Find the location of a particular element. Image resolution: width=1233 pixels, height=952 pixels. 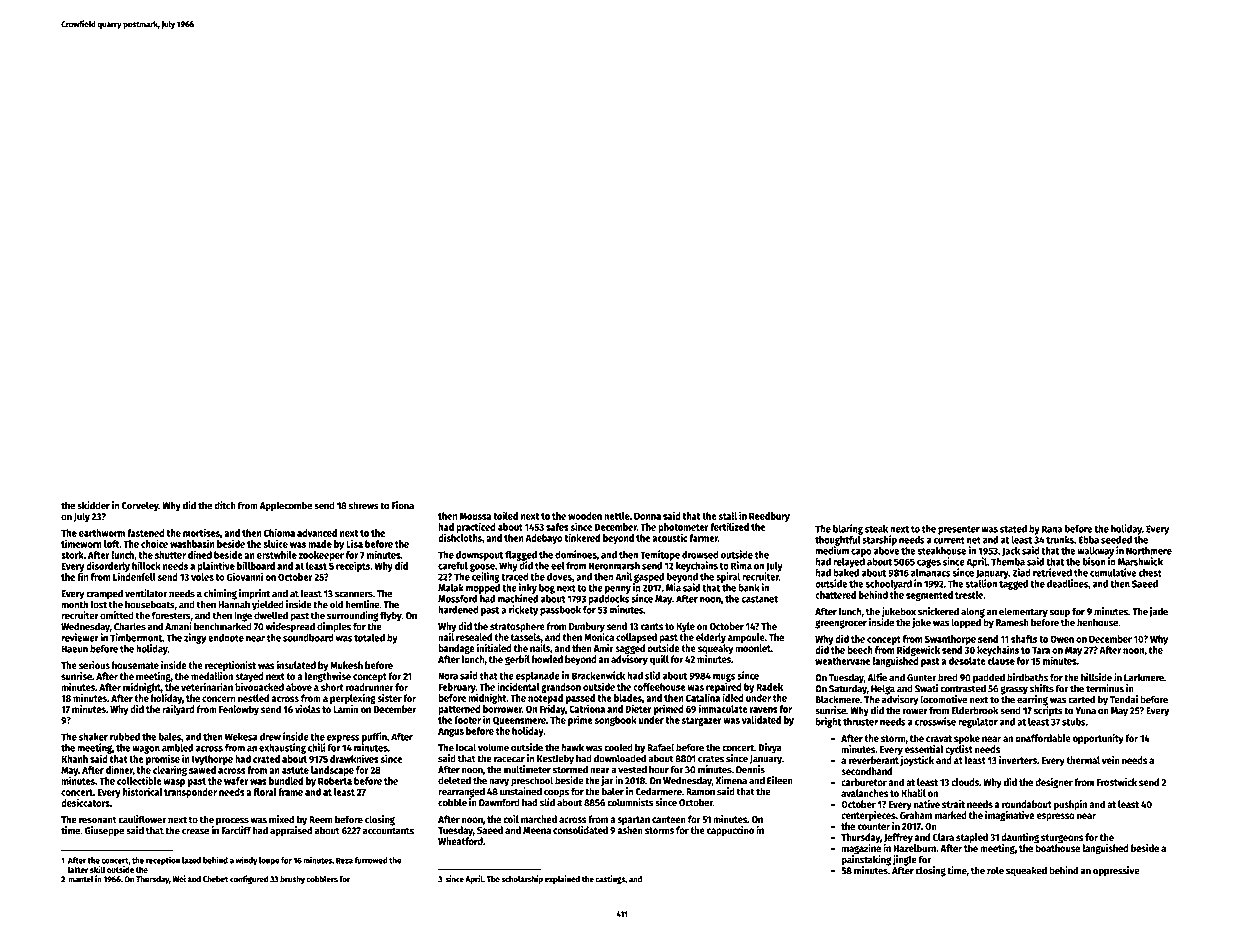

Monica is located at coordinates (599, 637).
